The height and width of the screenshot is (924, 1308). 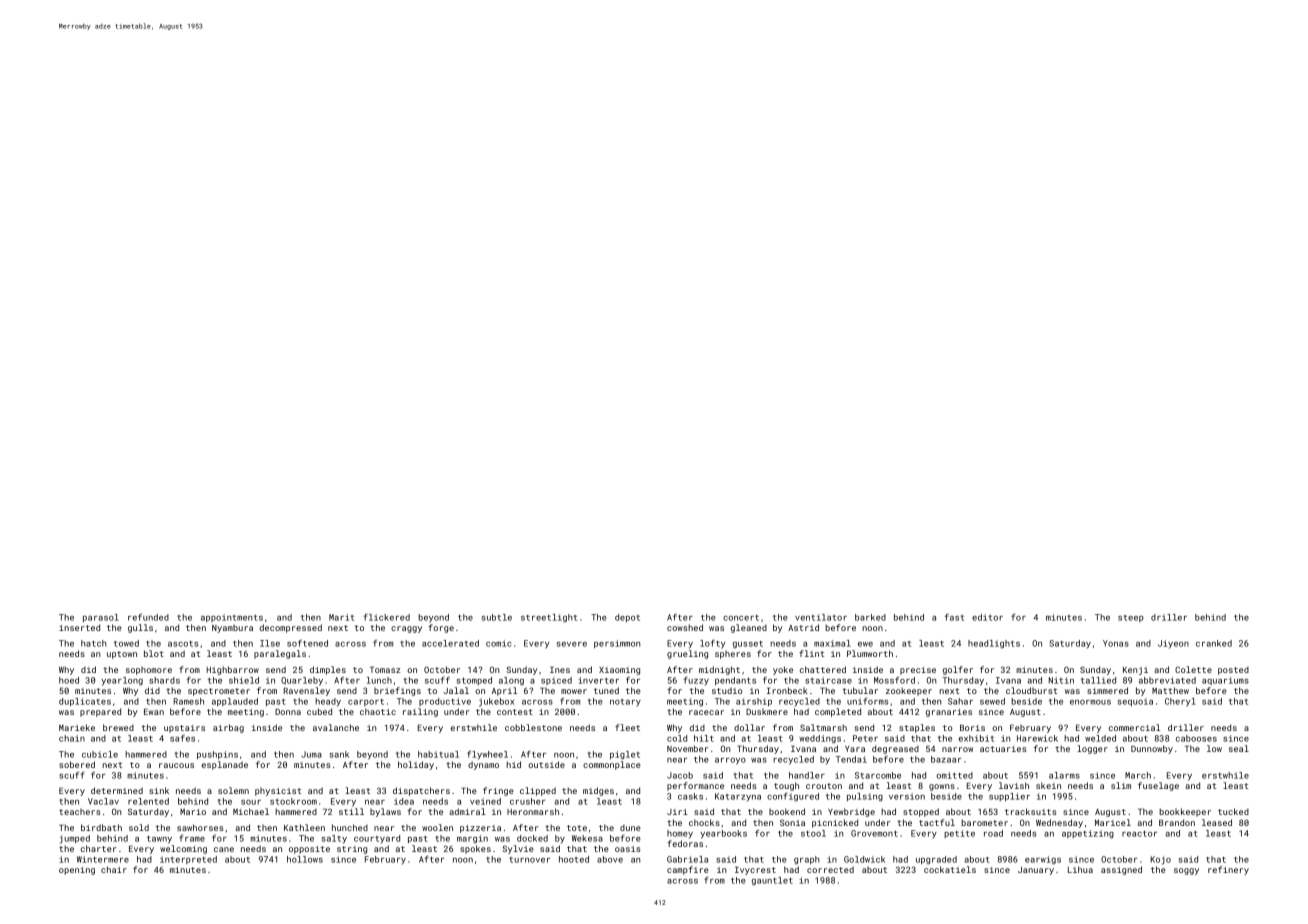 I want to click on tubular, so click(x=860, y=690).
